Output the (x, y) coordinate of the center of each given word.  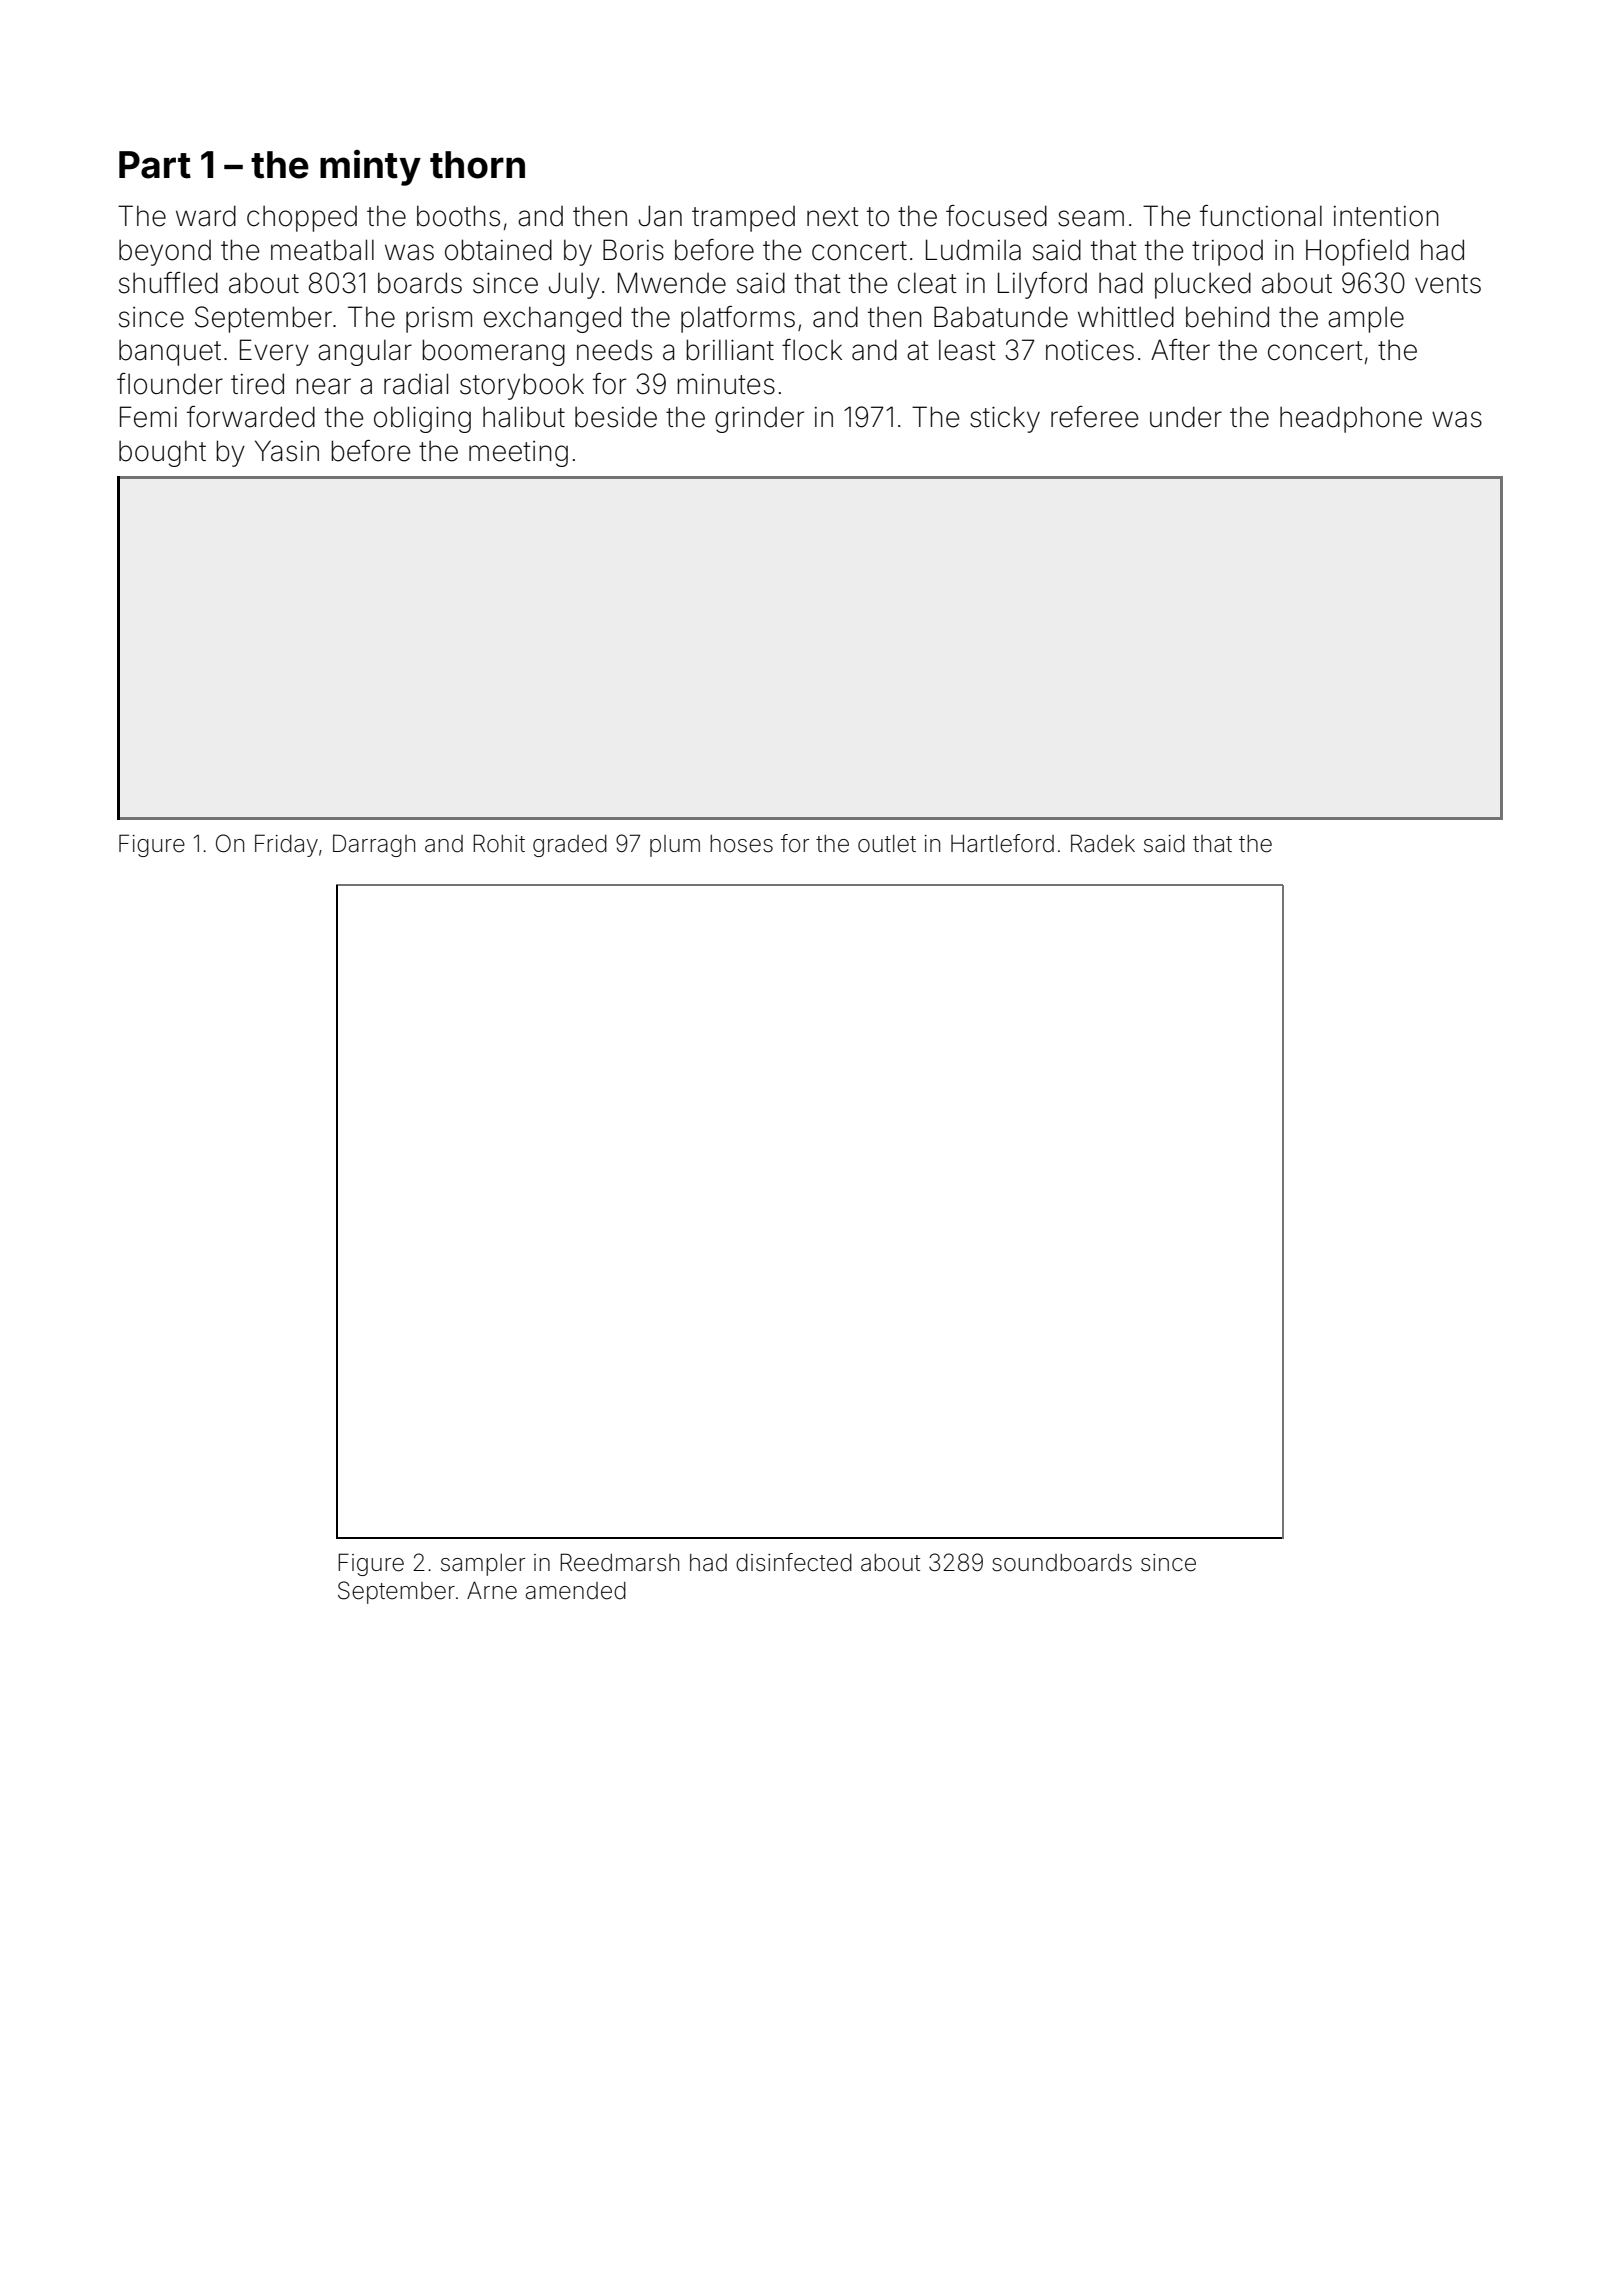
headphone (1351, 419)
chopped (302, 219)
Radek (1103, 843)
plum (675, 846)
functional (1261, 216)
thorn (477, 165)
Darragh (374, 845)
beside (616, 417)
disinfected (794, 1562)
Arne (492, 1590)
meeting (518, 454)
